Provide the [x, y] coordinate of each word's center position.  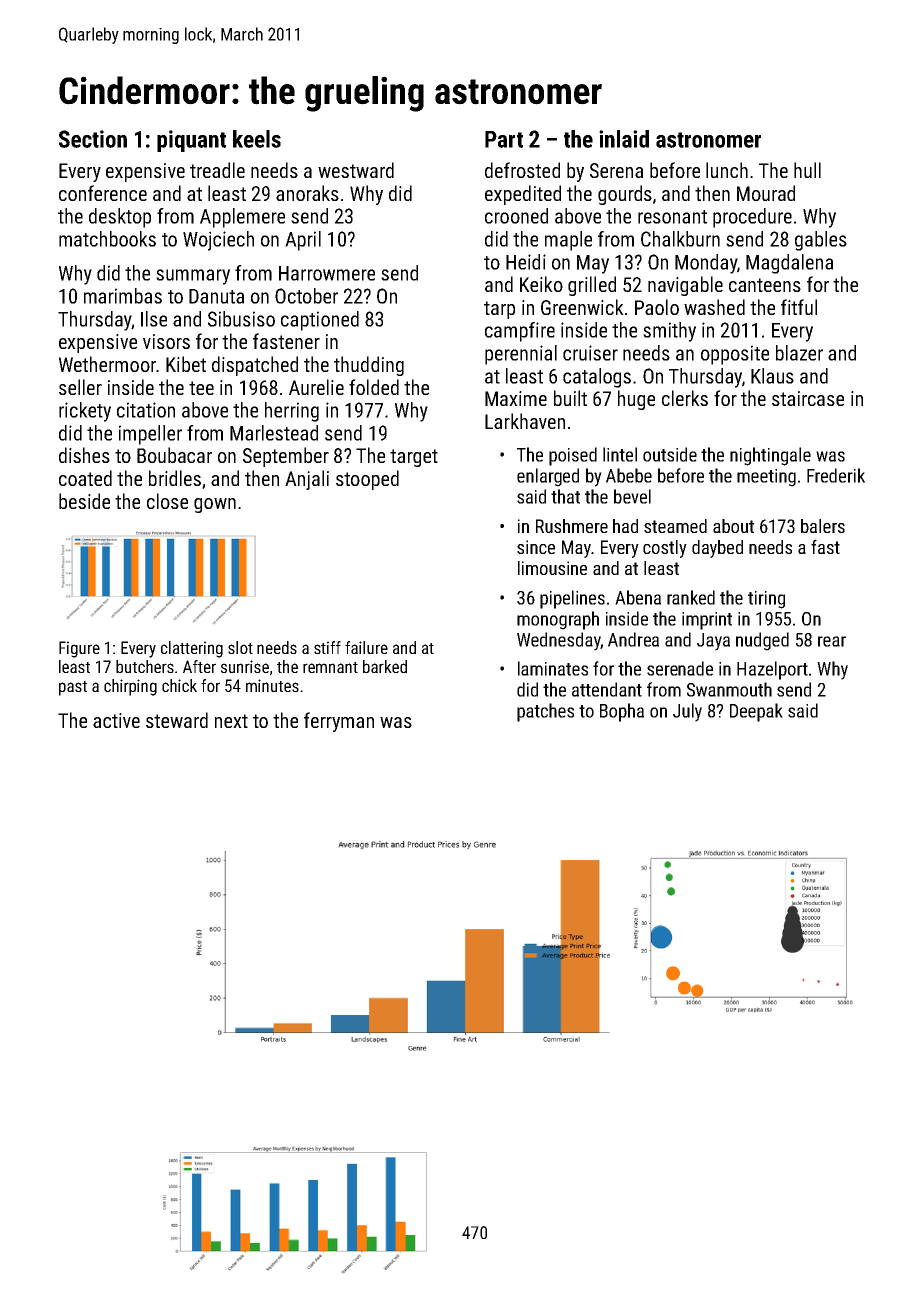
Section [93, 139]
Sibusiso [241, 319]
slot [240, 647]
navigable [685, 286]
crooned [516, 216]
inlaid [624, 139]
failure [366, 647]
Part [504, 139]
